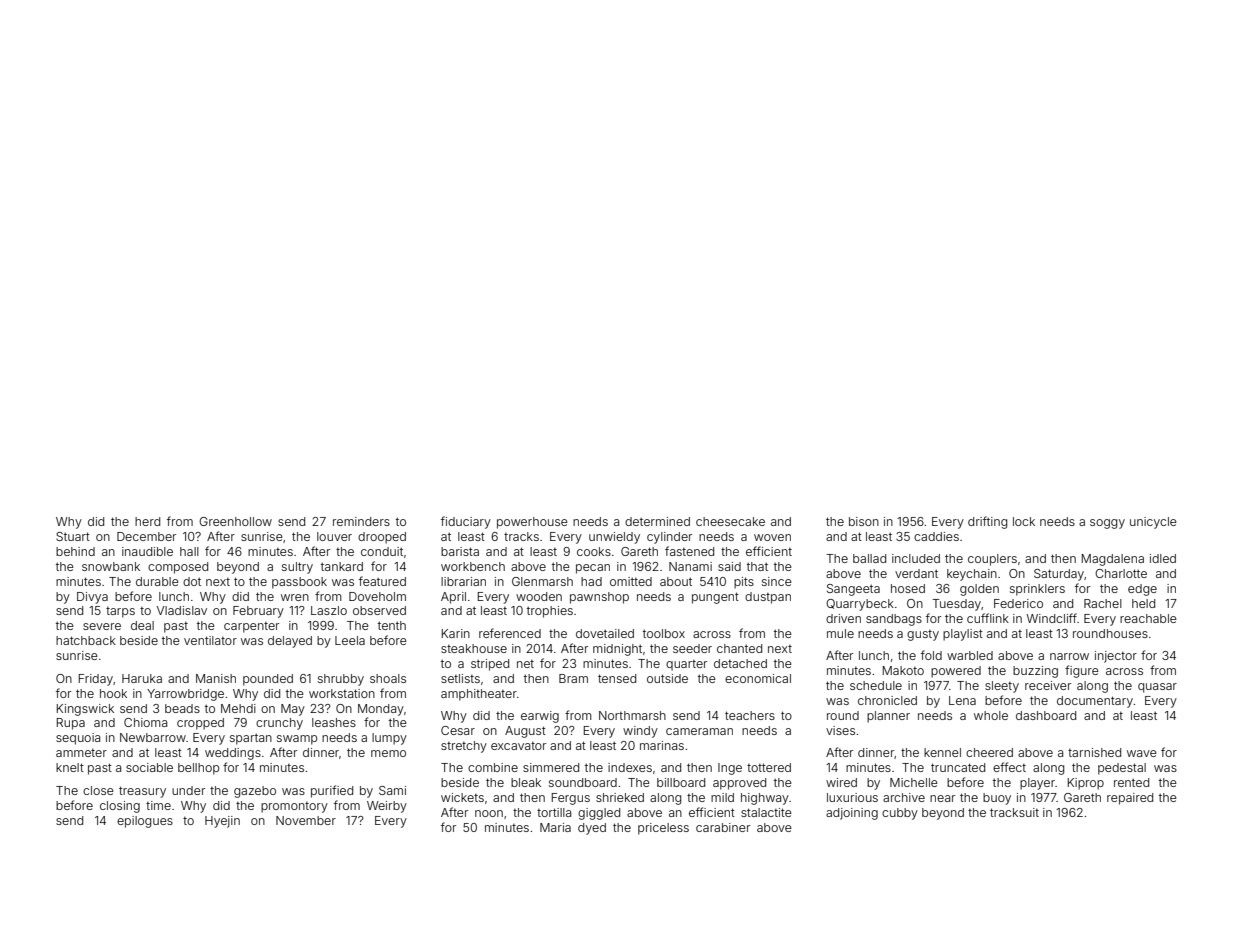  Describe the element at coordinates (1116, 657) in the document. I see `injector` at that location.
